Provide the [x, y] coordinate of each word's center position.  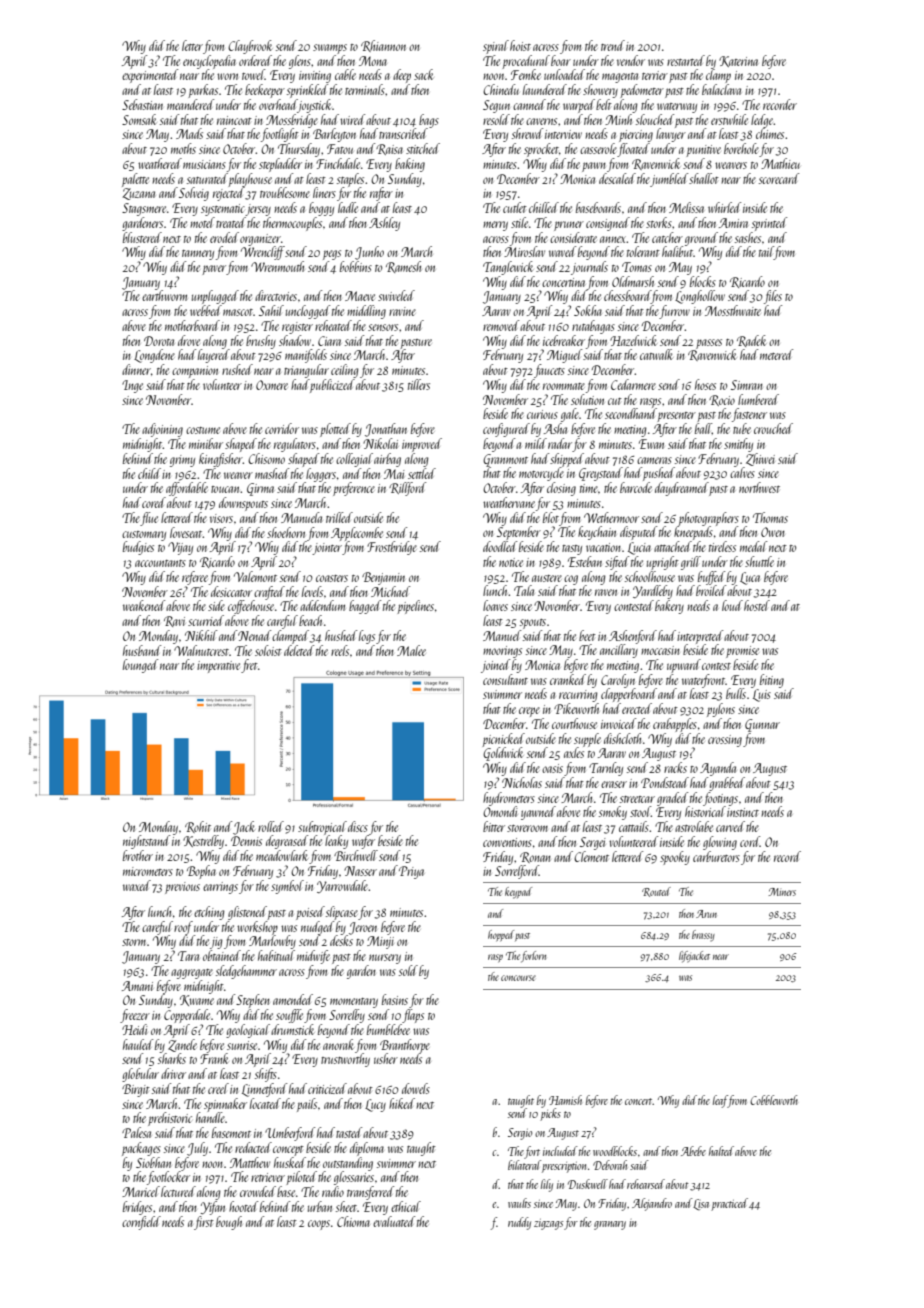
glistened [247, 913]
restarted [686, 60]
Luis [762, 695]
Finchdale [338, 163]
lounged [140, 666]
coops [319, 1225]
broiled [711, 590]
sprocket [541, 150]
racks [675, 767]
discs [358, 826]
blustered [142, 237]
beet [587, 635]
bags [429, 121]
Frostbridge [392, 548]
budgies [138, 548]
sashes [748, 237]
